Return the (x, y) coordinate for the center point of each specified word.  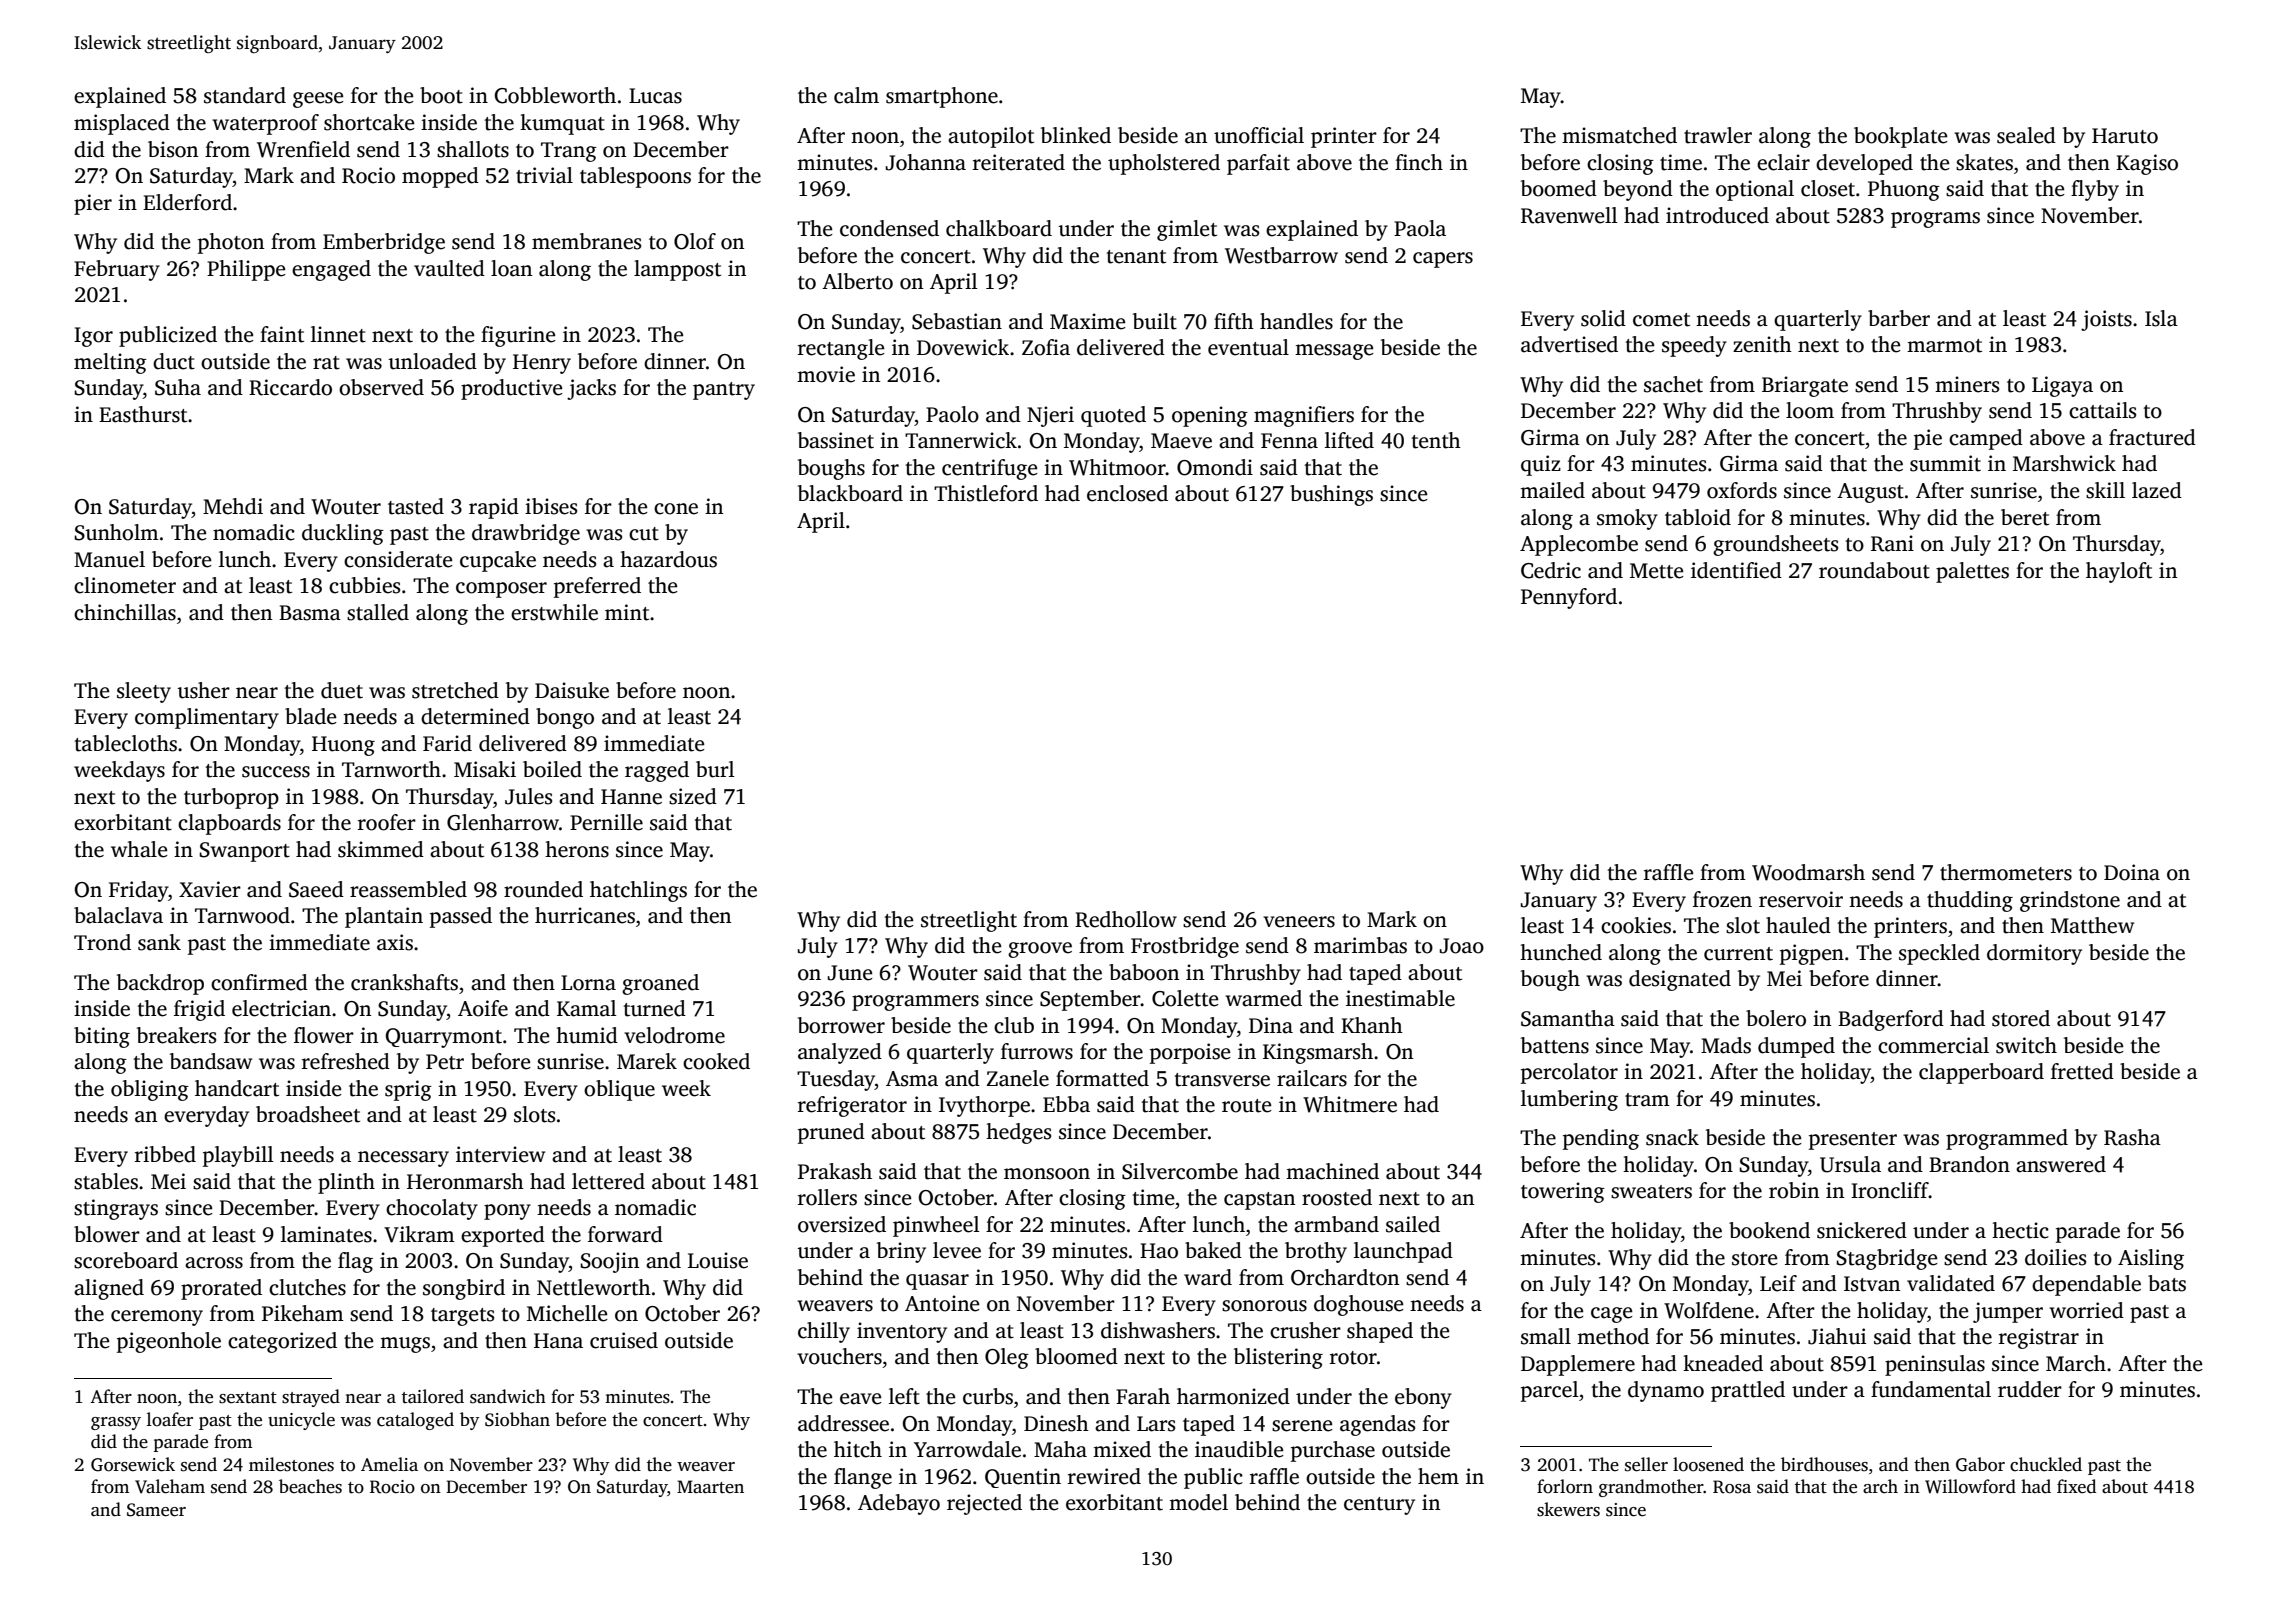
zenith (1762, 344)
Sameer (156, 1510)
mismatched (1619, 135)
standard (245, 95)
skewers (1568, 1509)
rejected (984, 1504)
